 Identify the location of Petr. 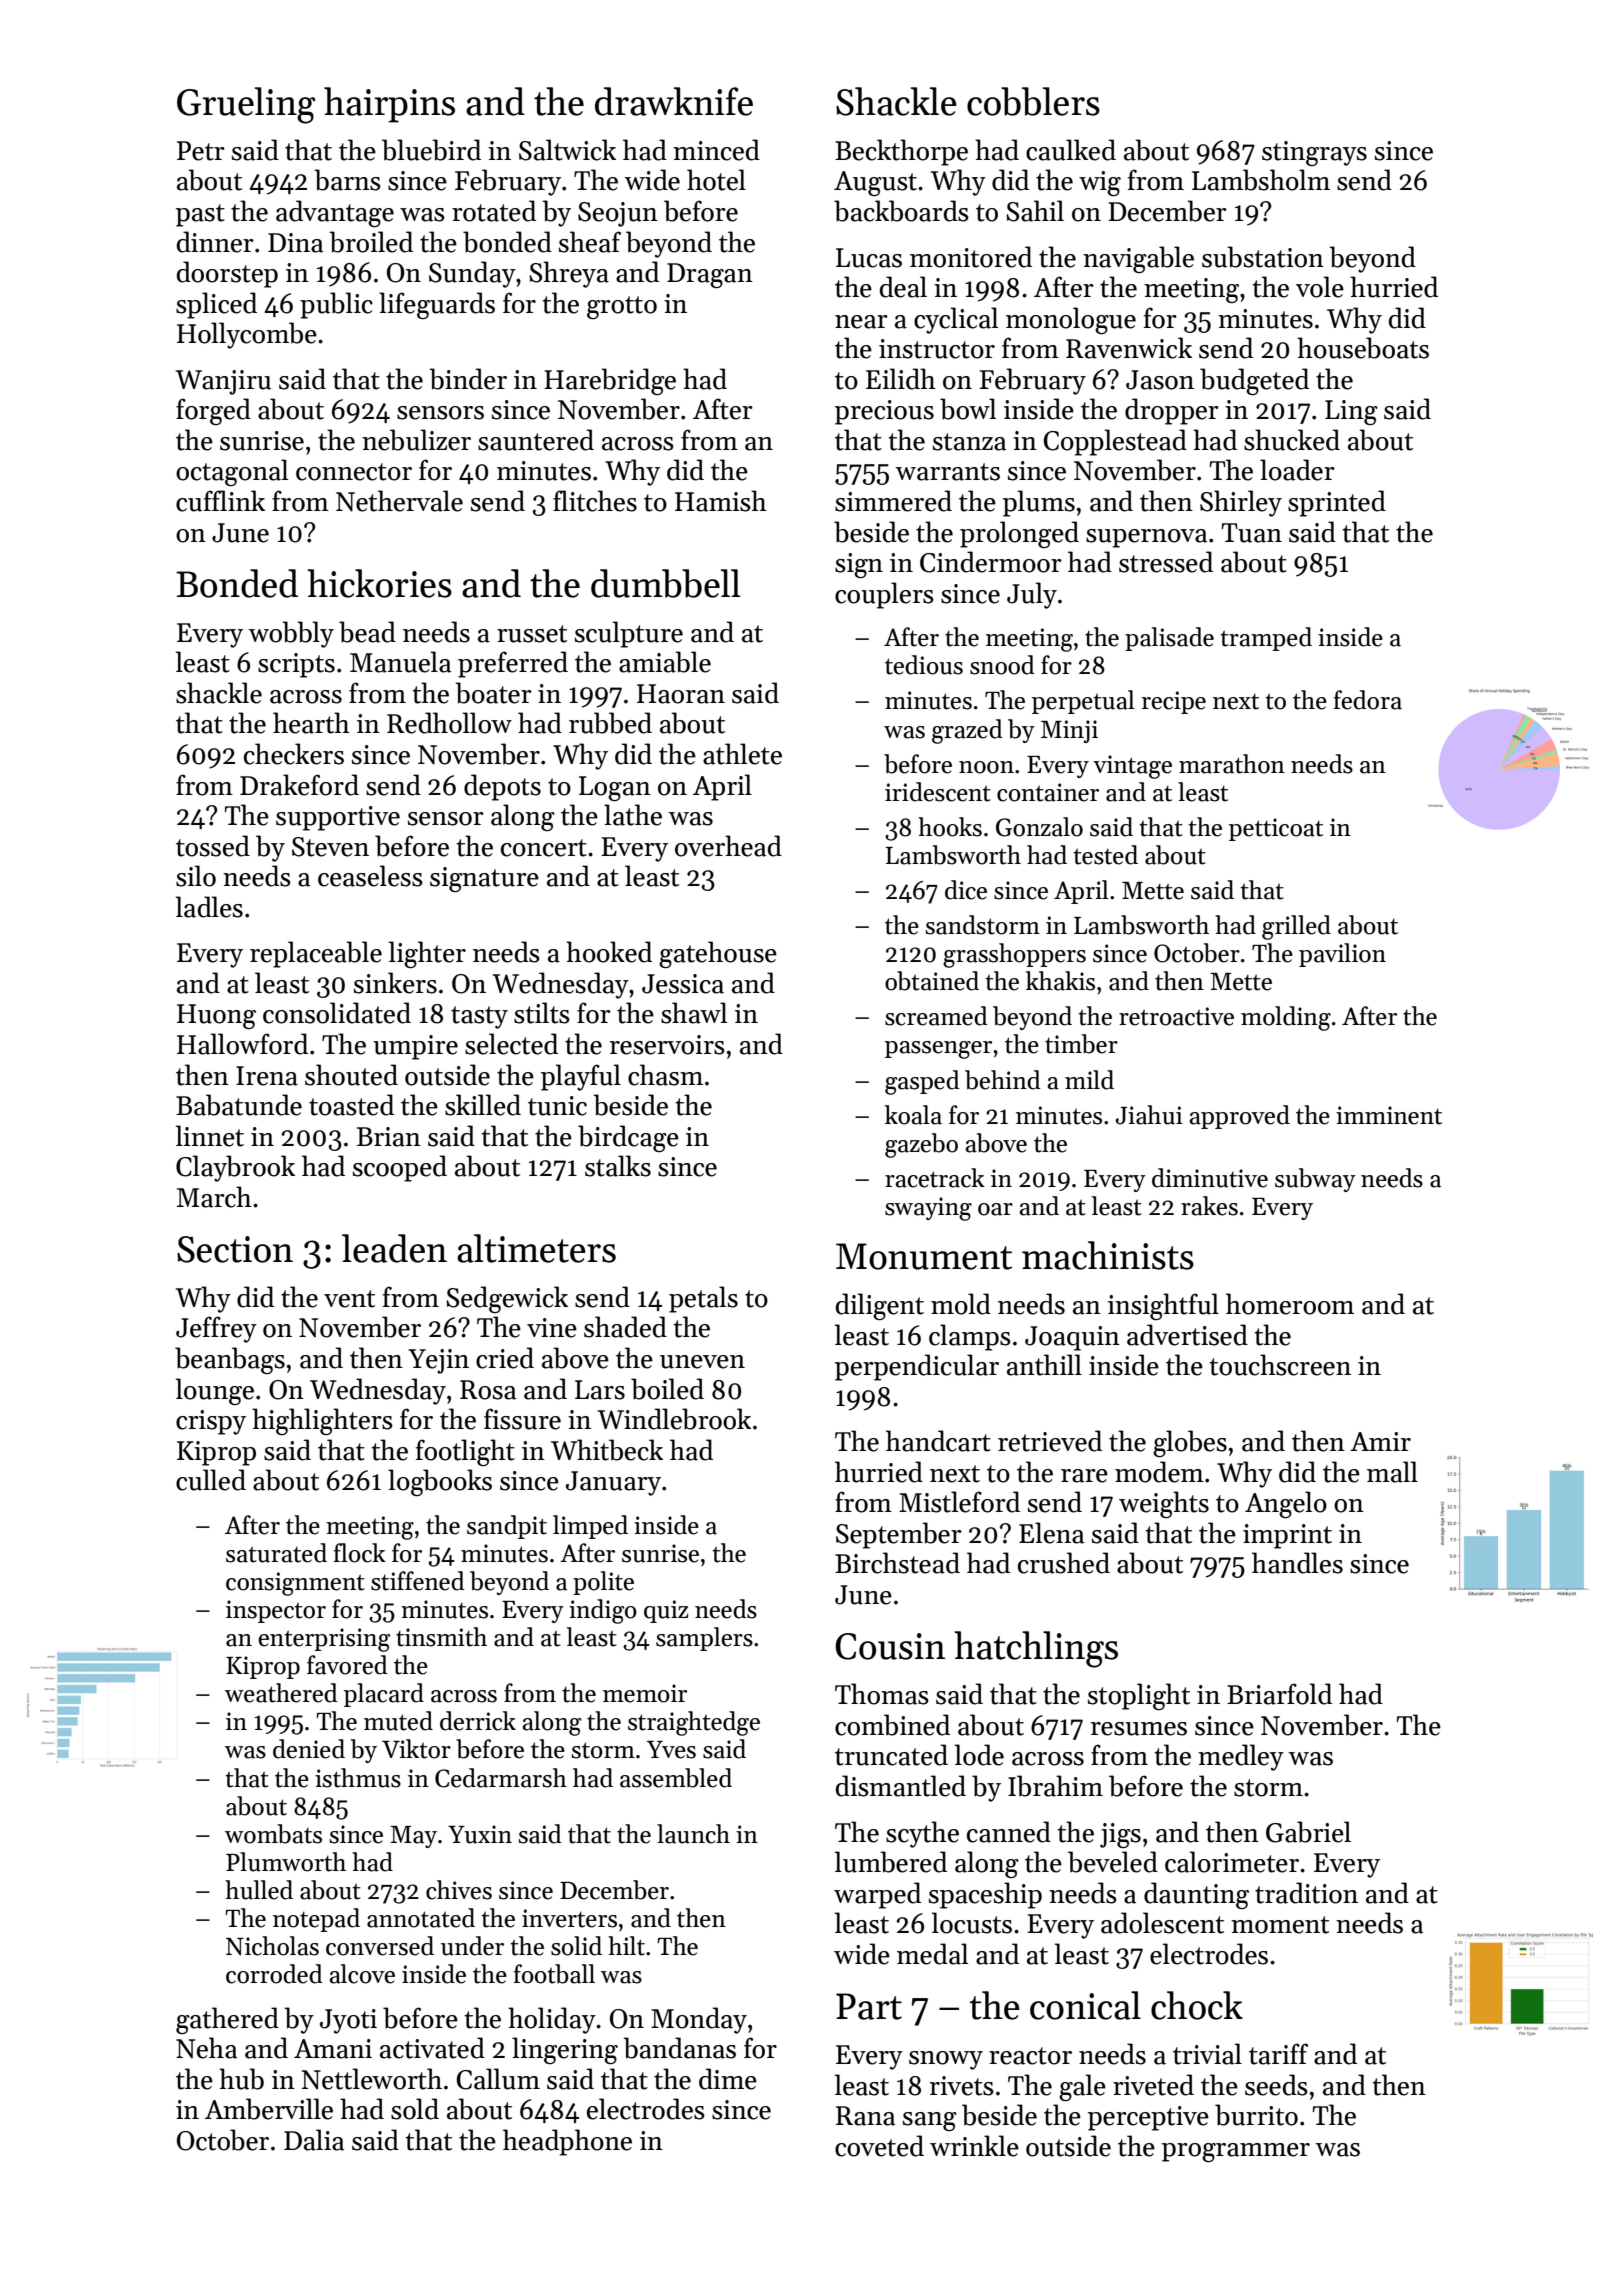
(201, 151).
